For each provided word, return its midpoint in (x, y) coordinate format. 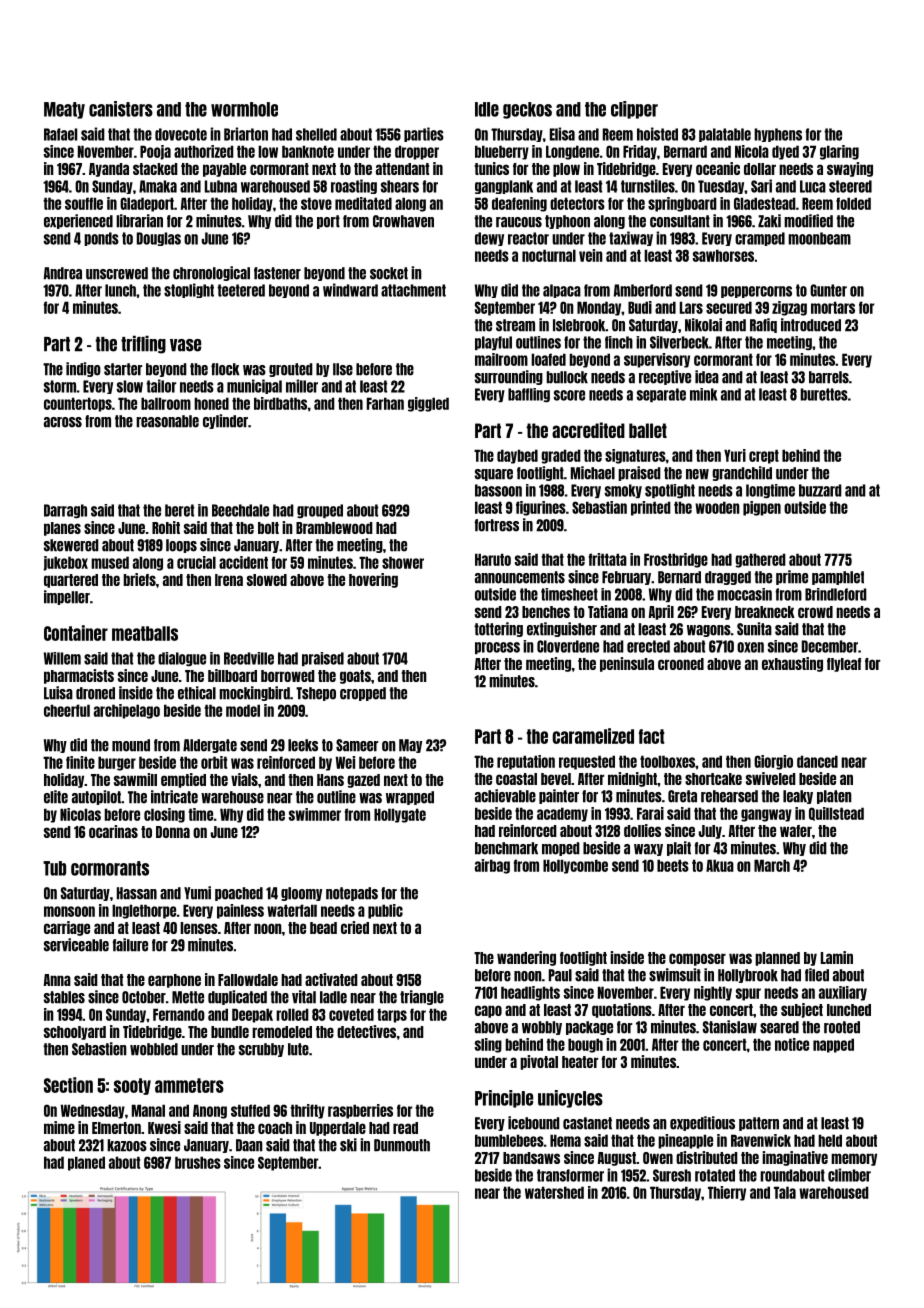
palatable (725, 135)
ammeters (189, 1085)
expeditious (702, 1123)
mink (703, 394)
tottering (498, 629)
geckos (527, 110)
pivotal (539, 1062)
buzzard (820, 490)
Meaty (64, 110)
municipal (254, 386)
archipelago (127, 711)
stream (515, 325)
